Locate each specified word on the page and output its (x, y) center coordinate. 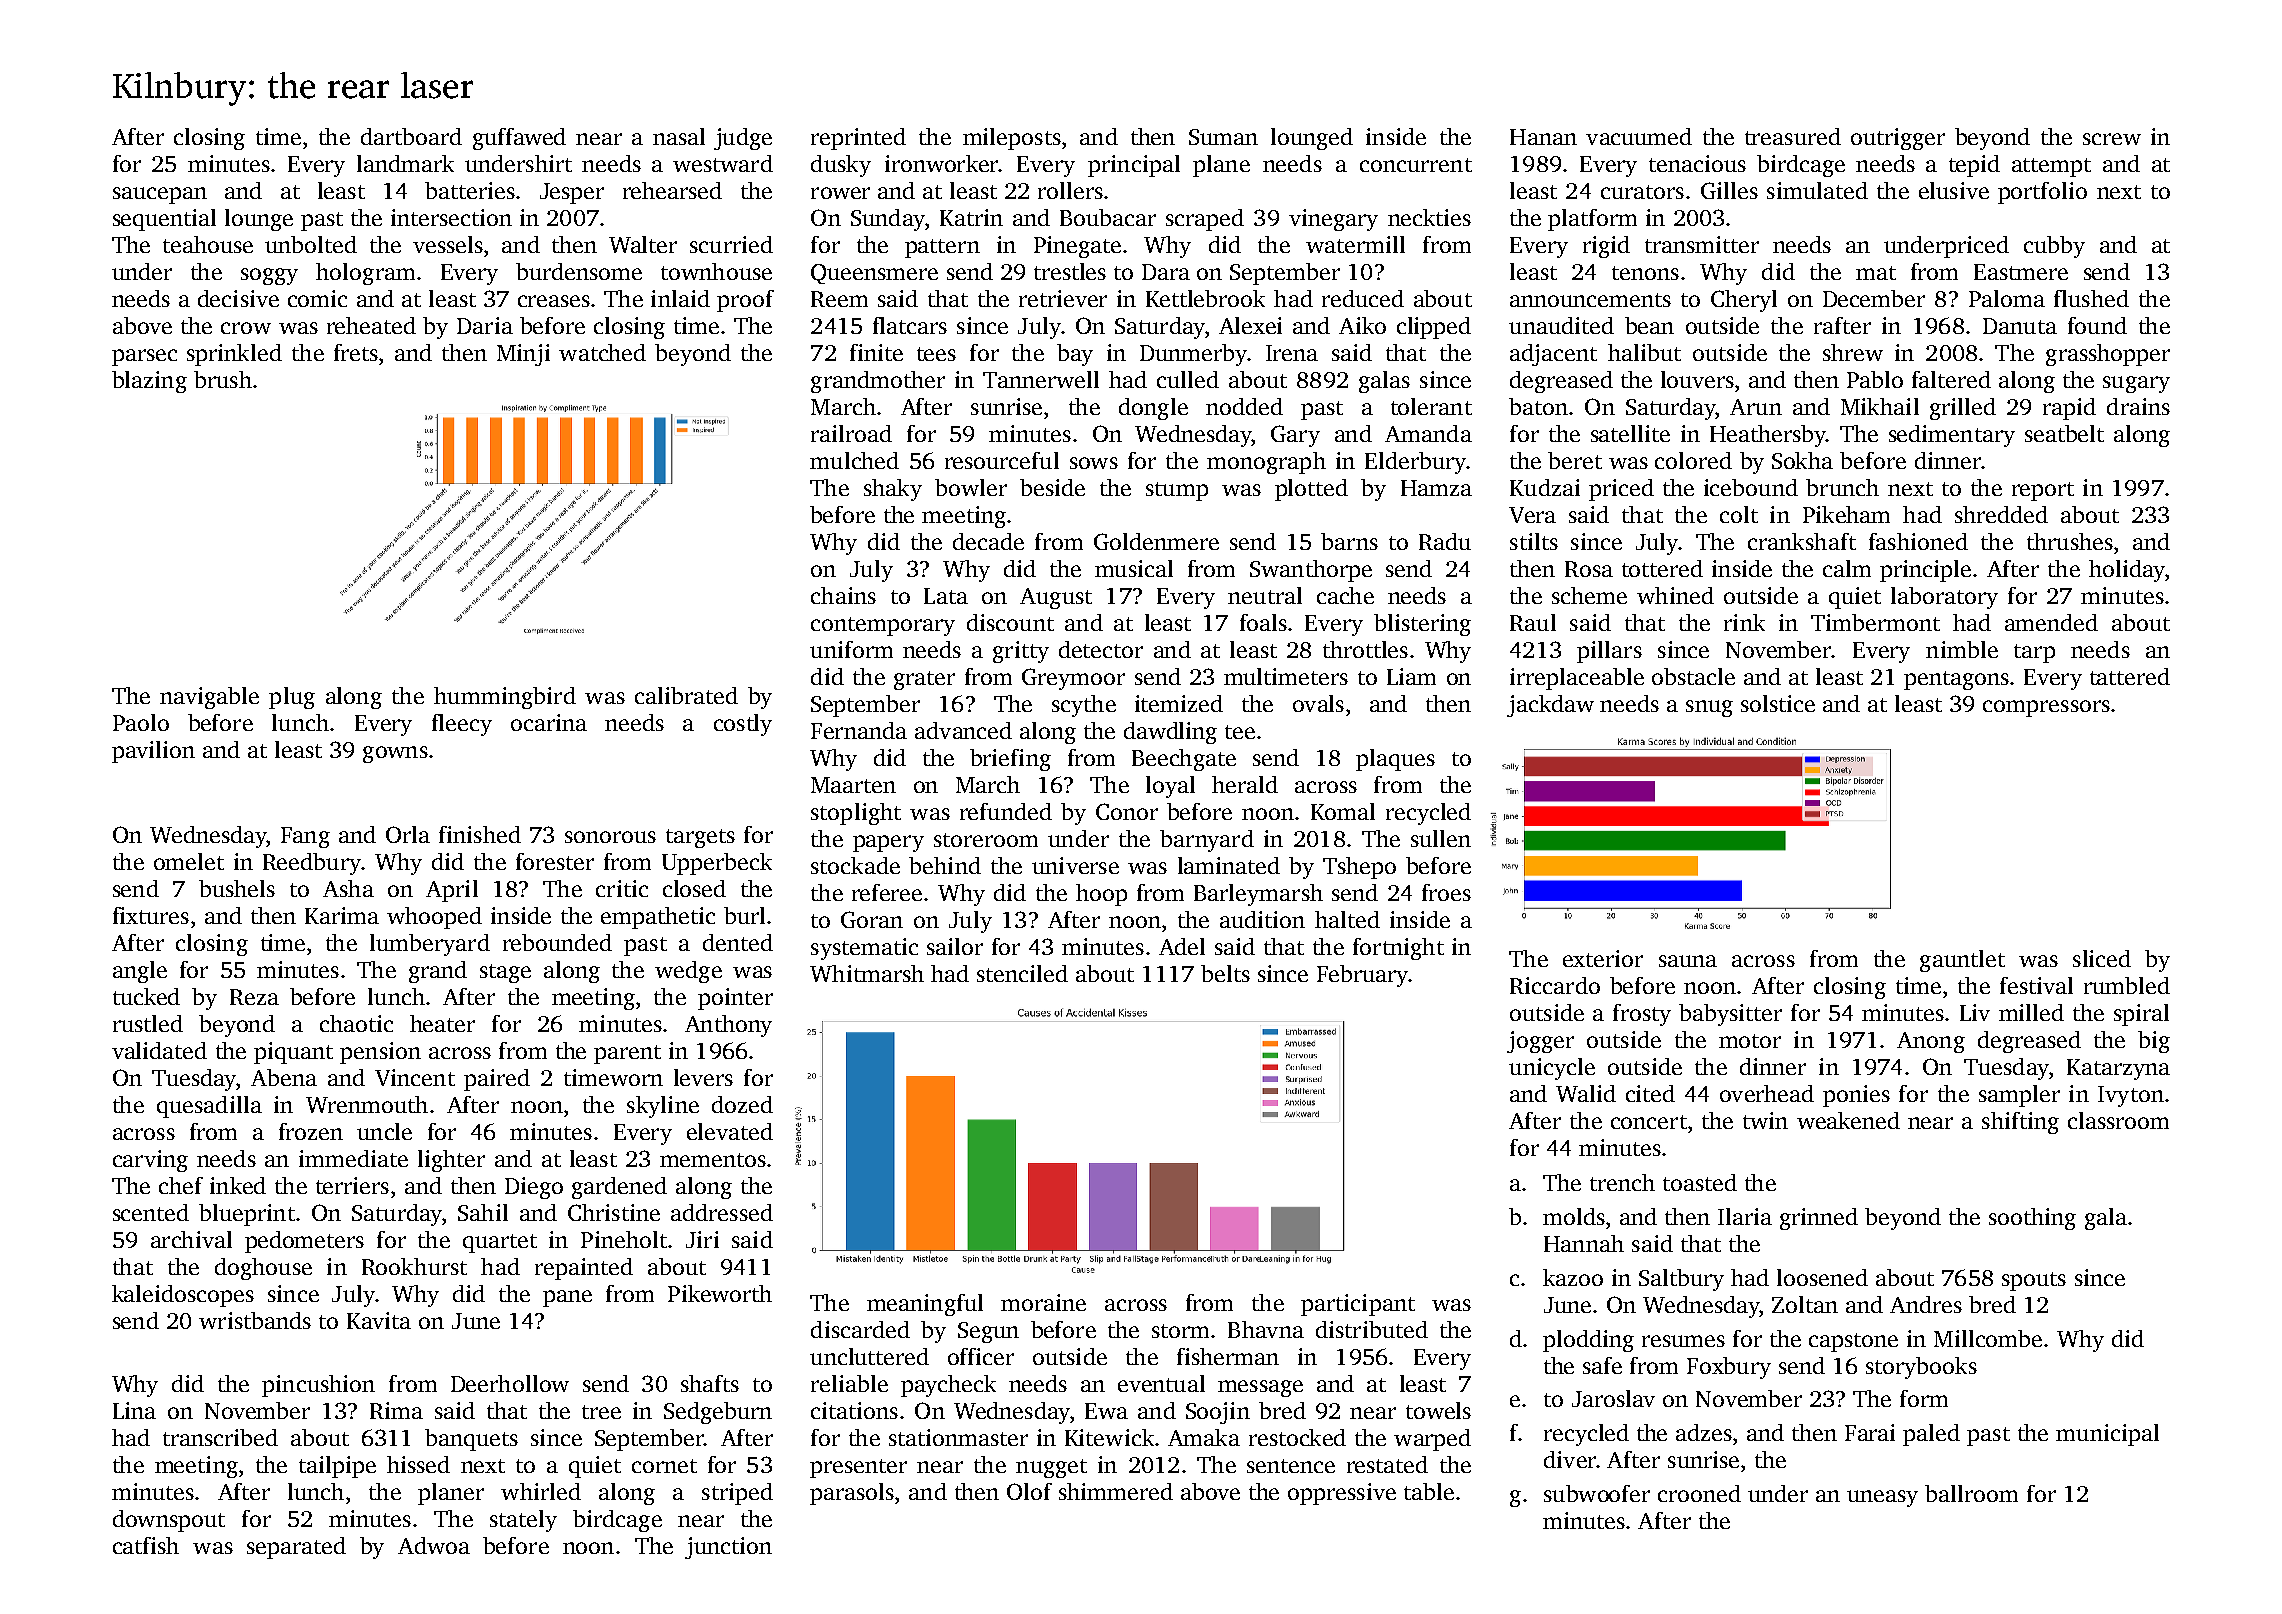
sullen (1441, 838)
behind (945, 865)
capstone (1853, 1342)
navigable (209, 698)
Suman (1223, 137)
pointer (735, 999)
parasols (852, 1494)
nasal (679, 136)
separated (296, 1548)
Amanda (1428, 433)
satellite (1630, 433)
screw (2112, 139)
